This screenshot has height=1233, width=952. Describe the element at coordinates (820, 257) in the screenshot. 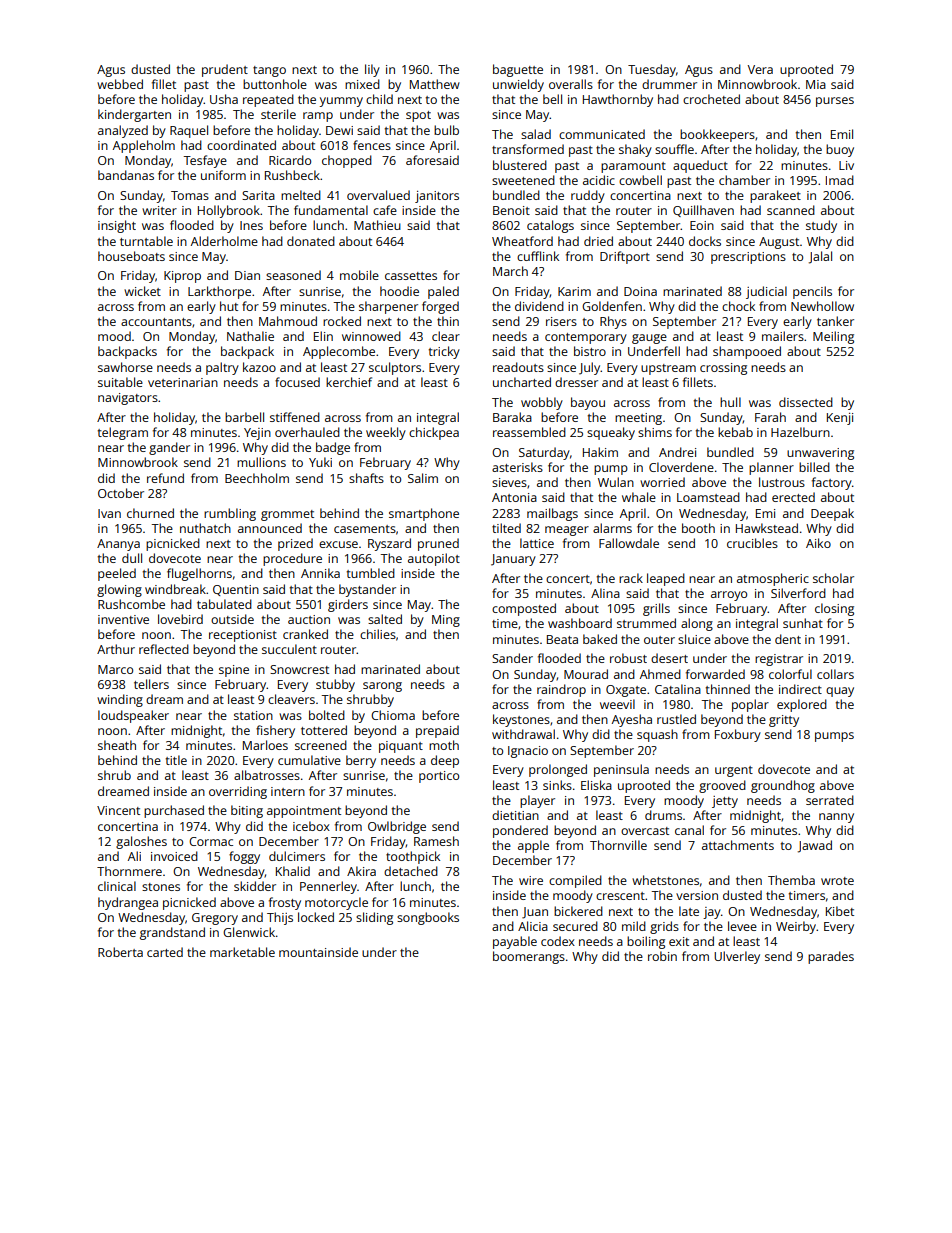

I see `Jalal` at that location.
